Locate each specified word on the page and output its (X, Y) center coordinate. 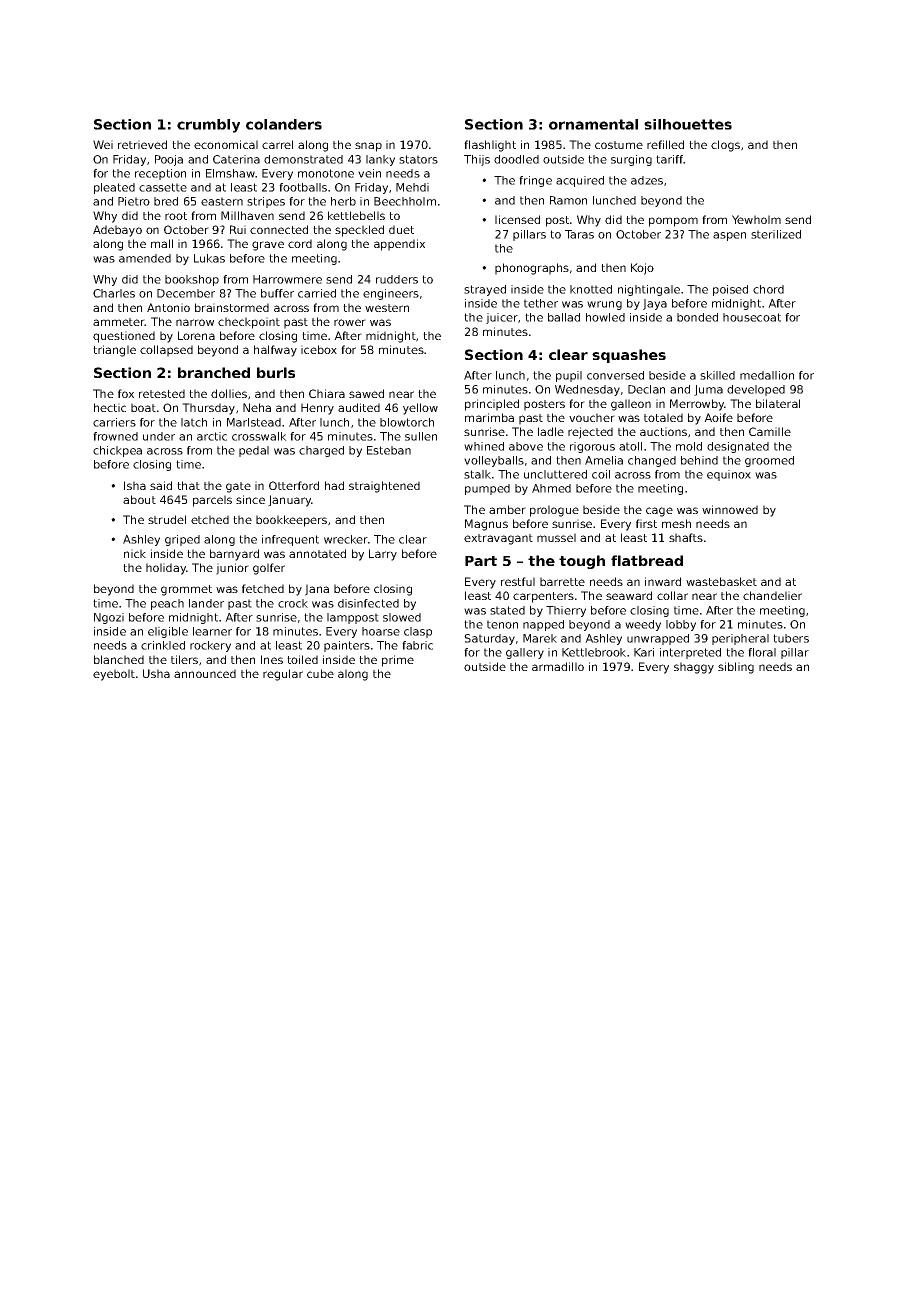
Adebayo (117, 231)
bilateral (778, 403)
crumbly (208, 126)
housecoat (752, 317)
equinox (729, 475)
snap (368, 147)
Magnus (486, 525)
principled (492, 405)
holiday (166, 569)
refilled (665, 144)
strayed (485, 290)
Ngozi (109, 618)
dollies (229, 393)
